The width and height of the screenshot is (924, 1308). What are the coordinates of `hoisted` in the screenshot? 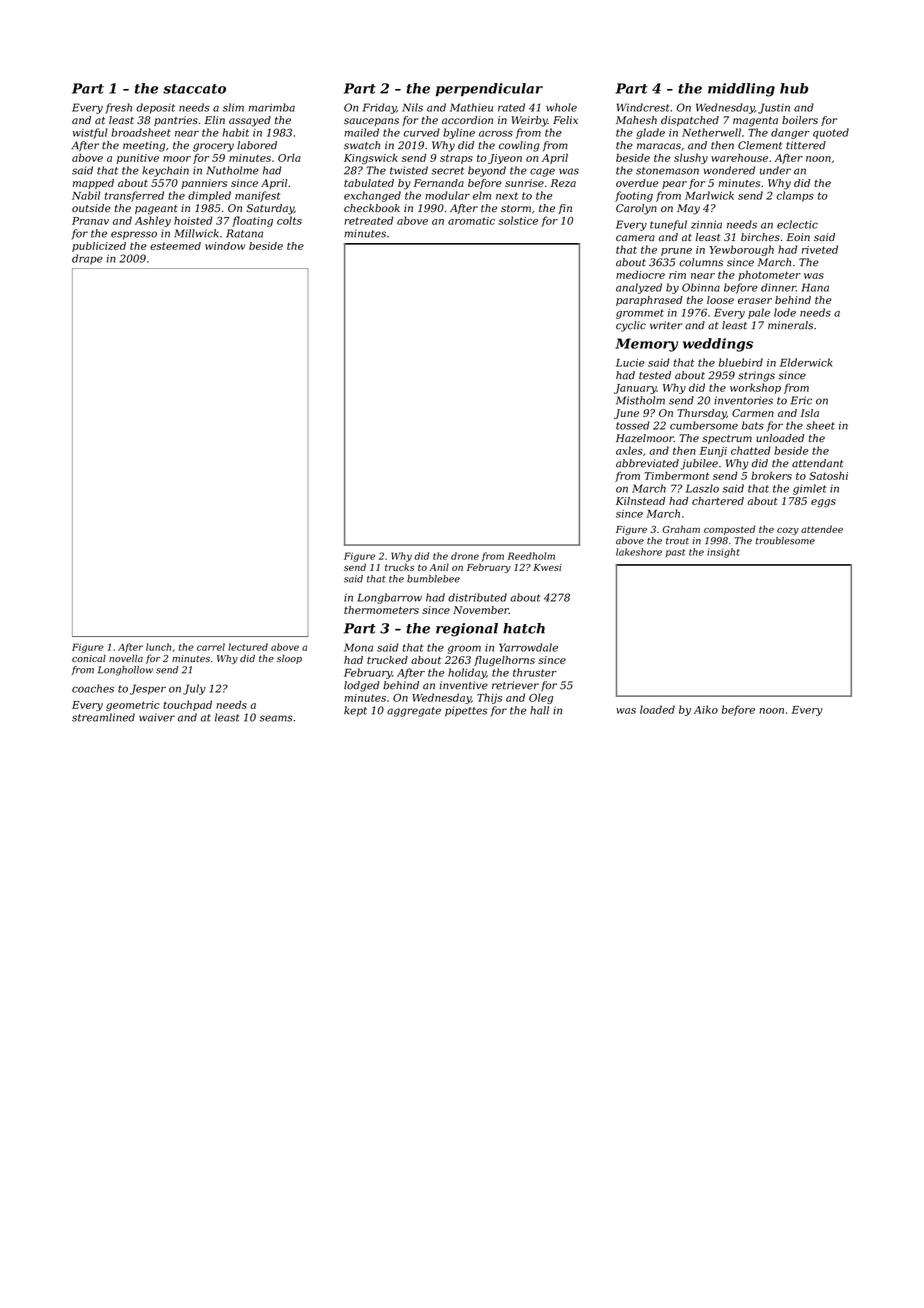 It's located at (193, 220).
